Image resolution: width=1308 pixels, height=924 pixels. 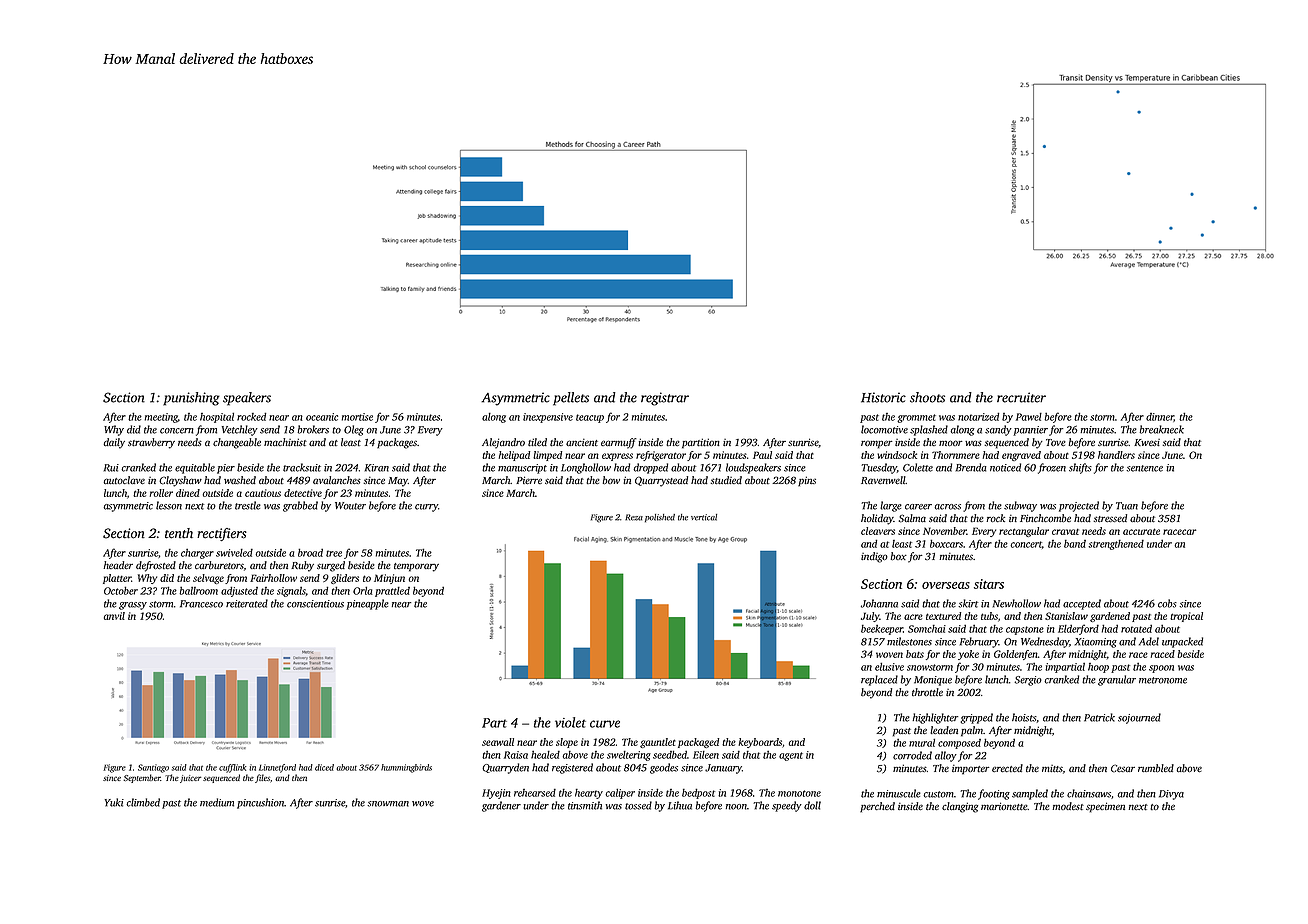 What do you see at coordinates (634, 517) in the page?
I see `Reza` at bounding box center [634, 517].
